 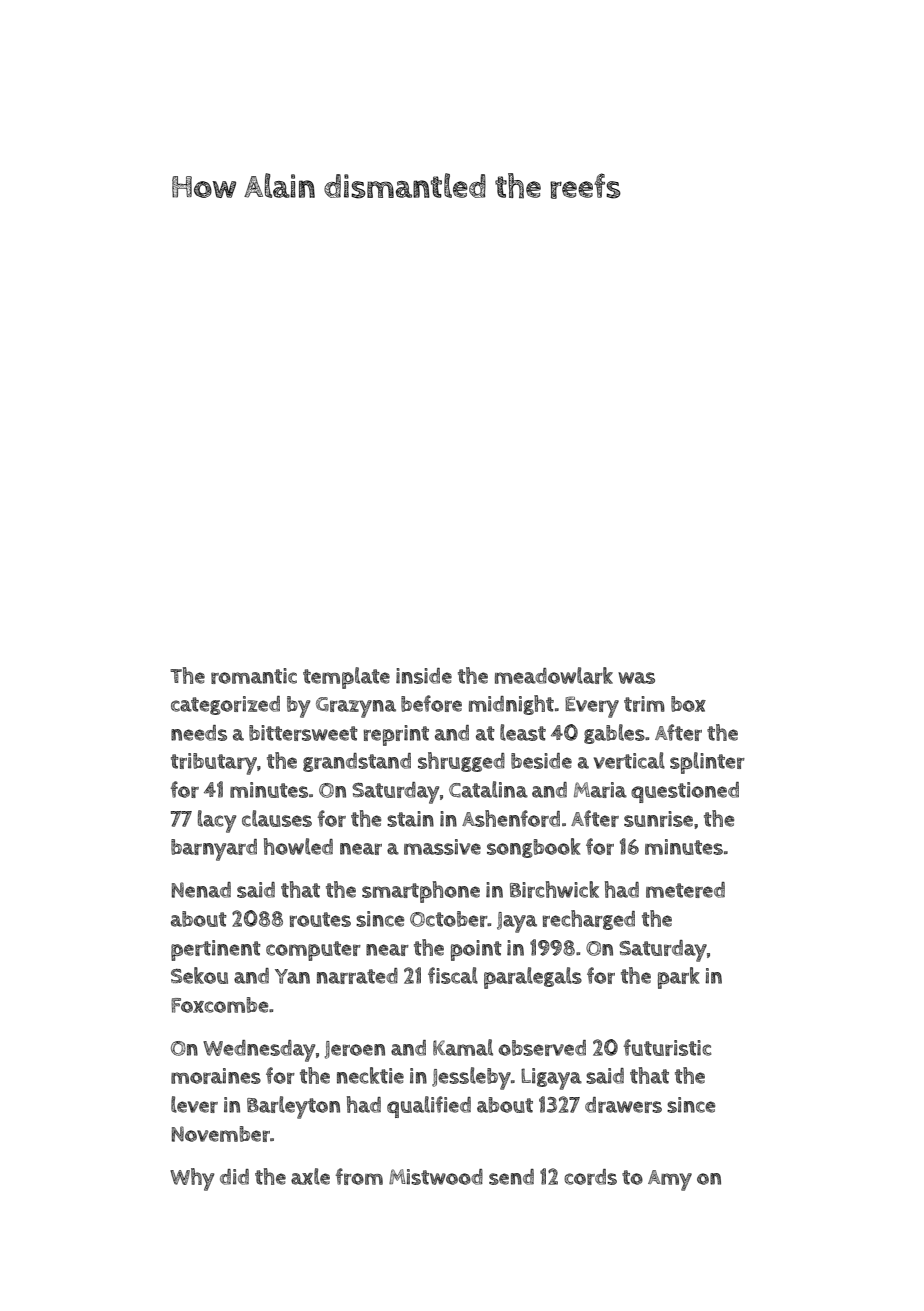 I want to click on from, so click(x=359, y=1176).
